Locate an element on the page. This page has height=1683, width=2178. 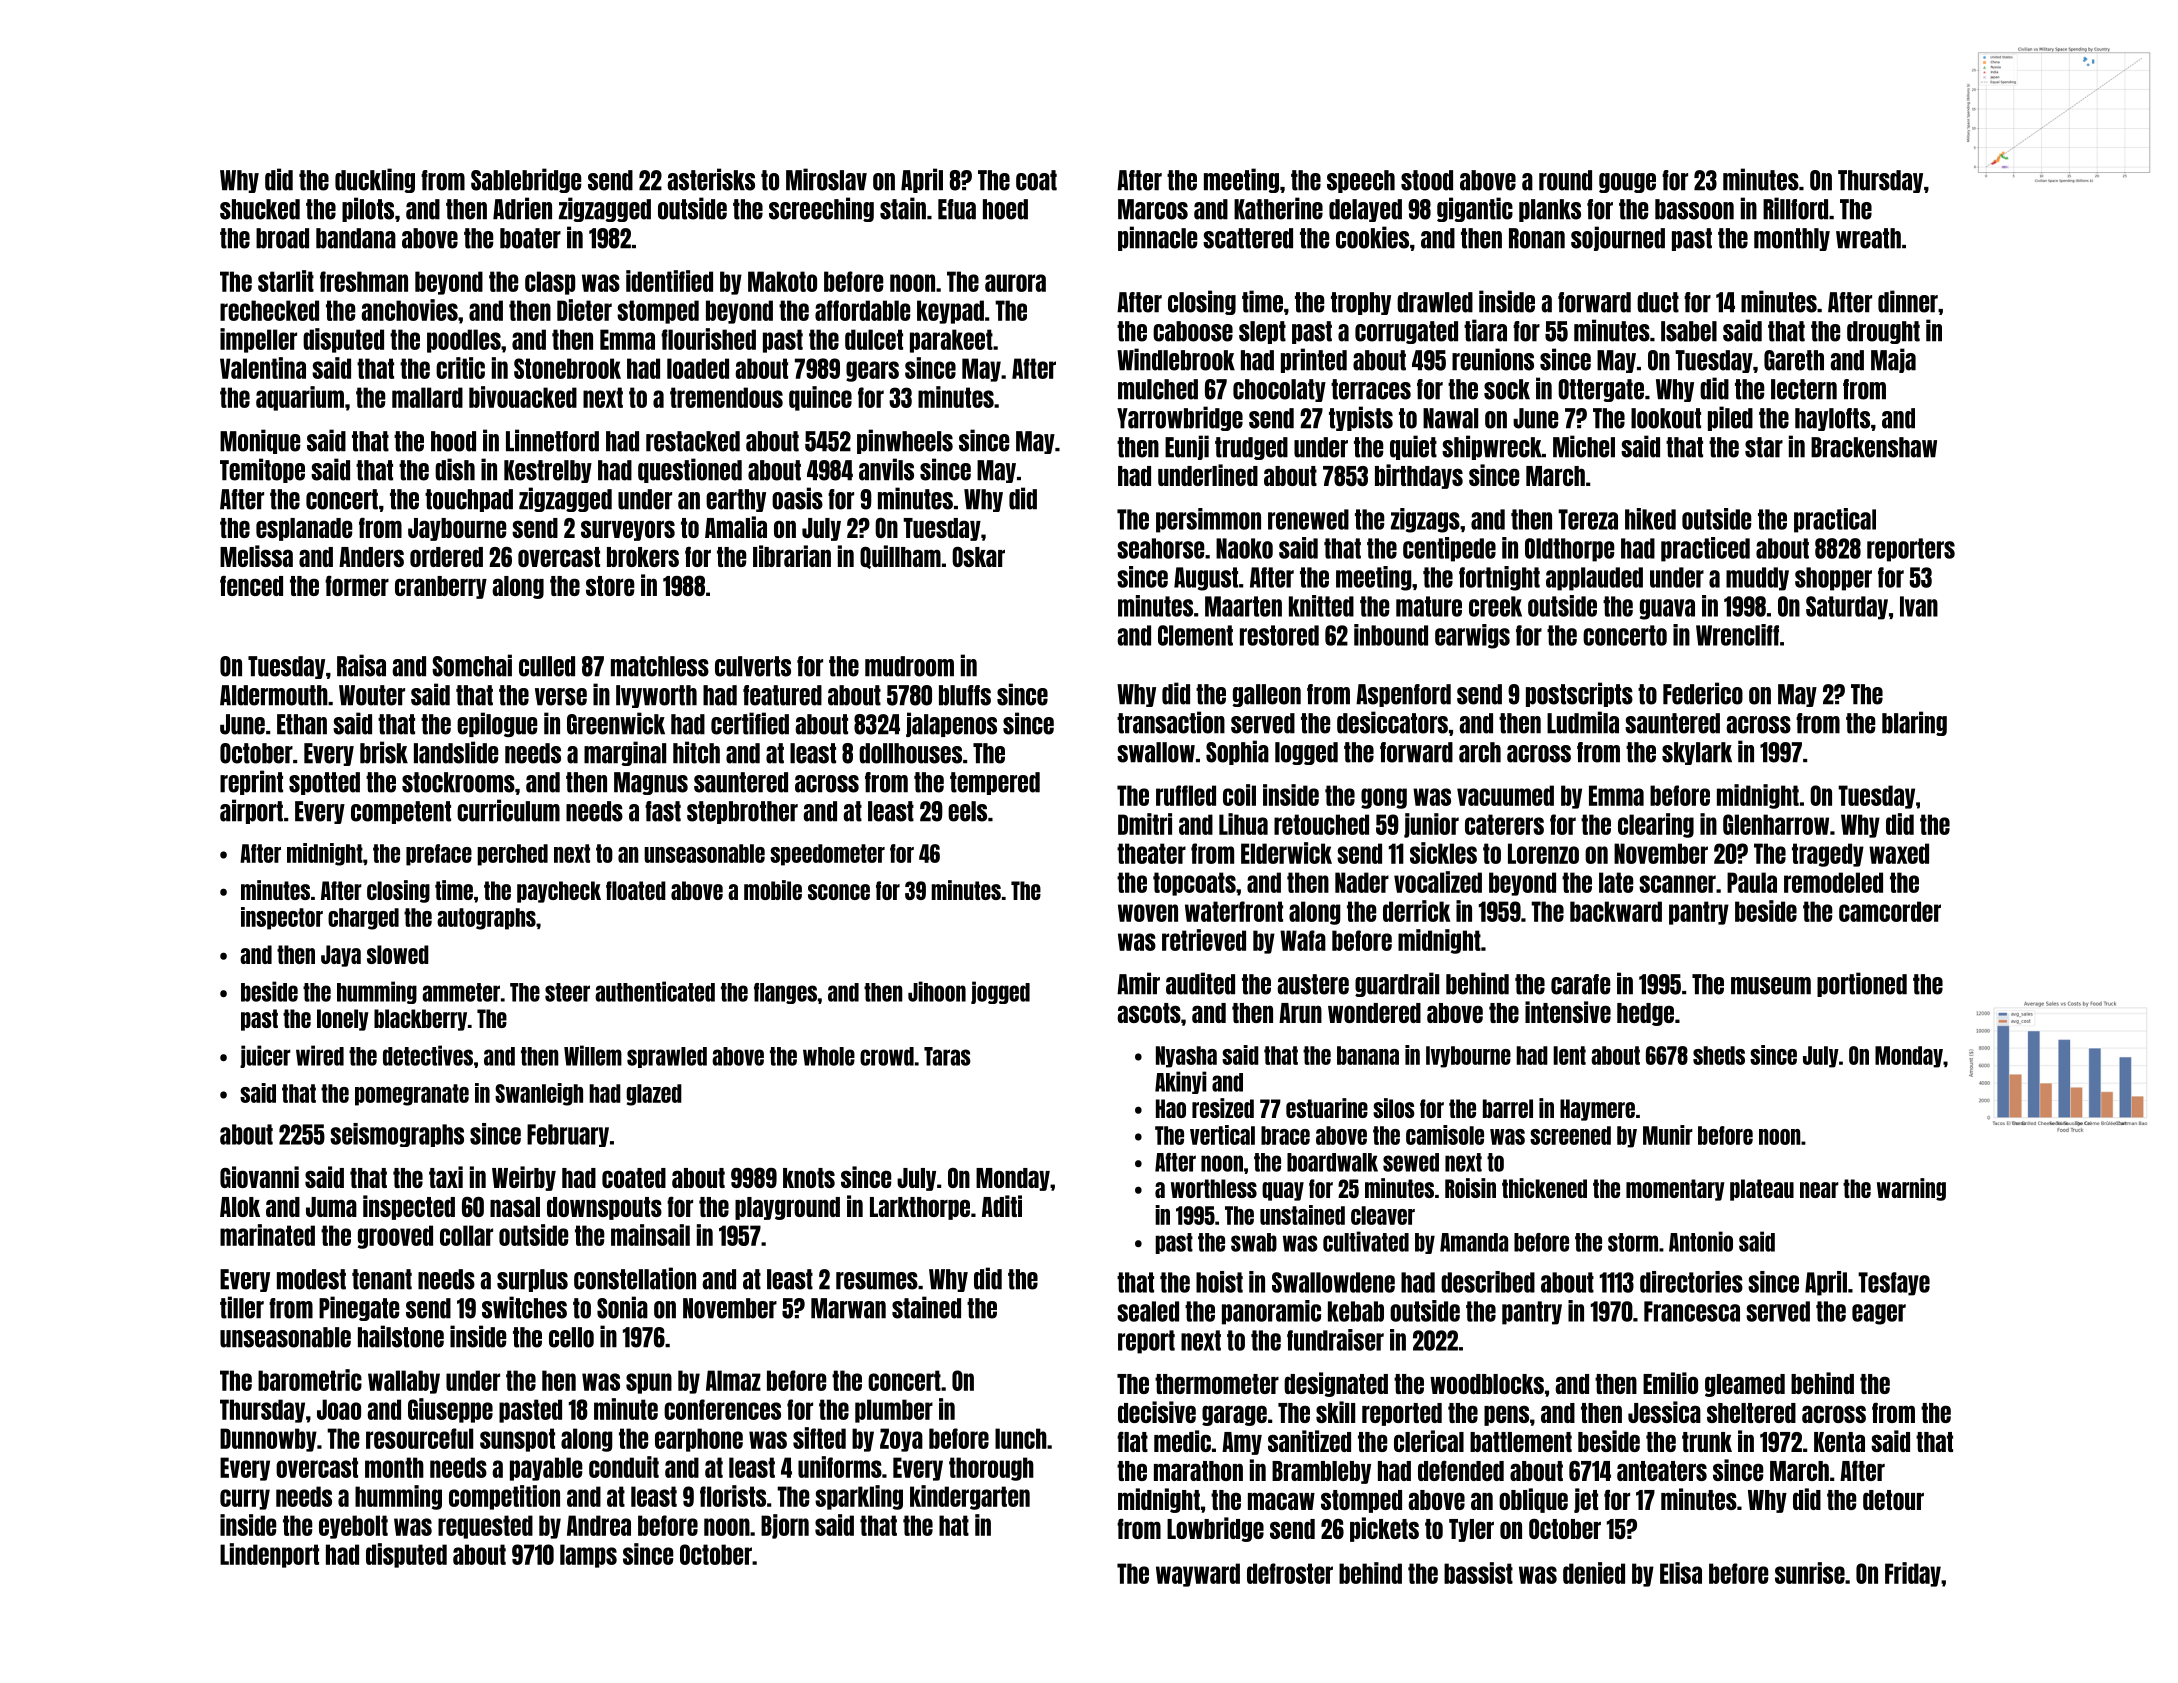
Katherine is located at coordinates (1278, 208).
